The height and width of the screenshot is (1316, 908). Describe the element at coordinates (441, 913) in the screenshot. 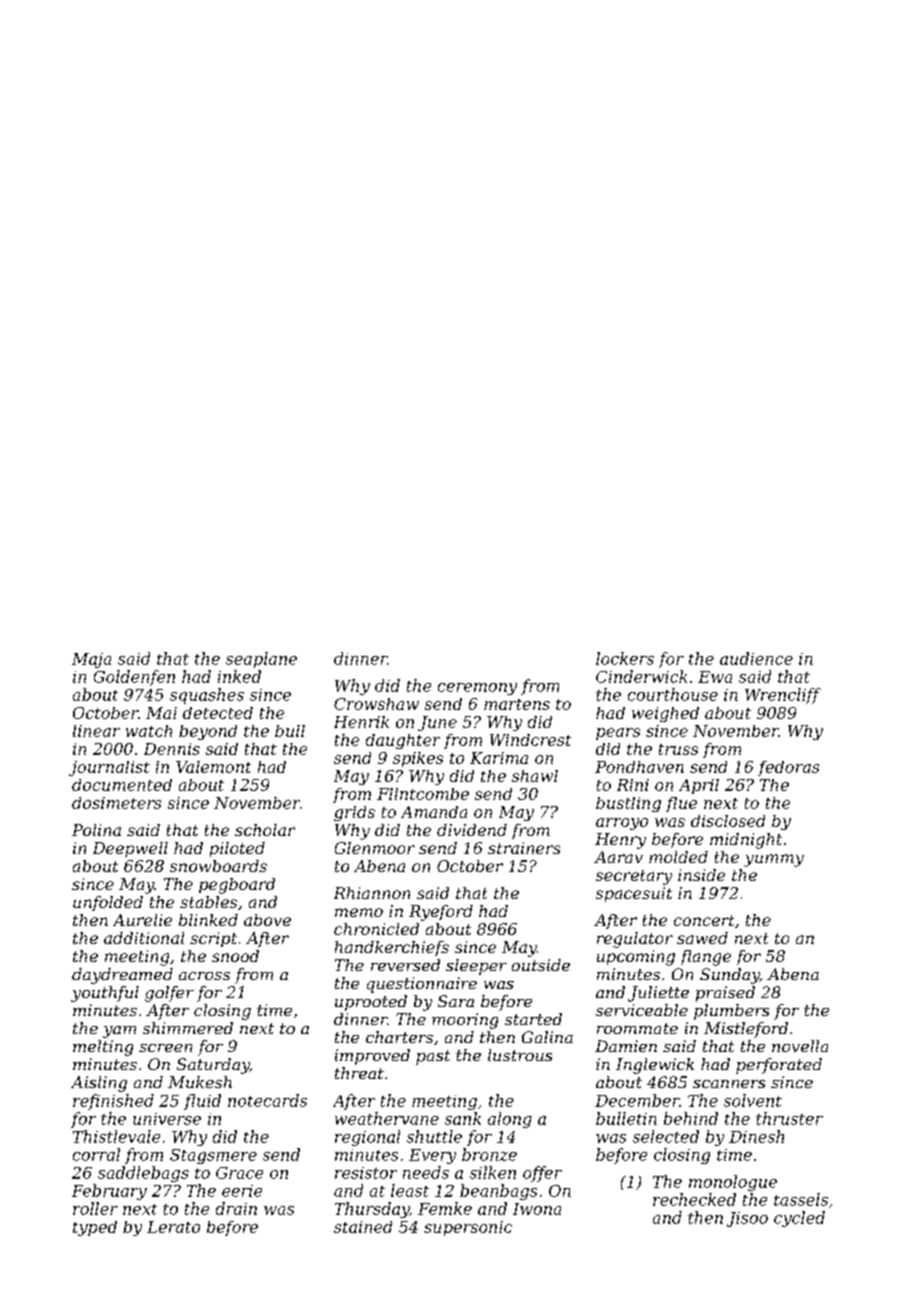

I see `Ryeford` at that location.
